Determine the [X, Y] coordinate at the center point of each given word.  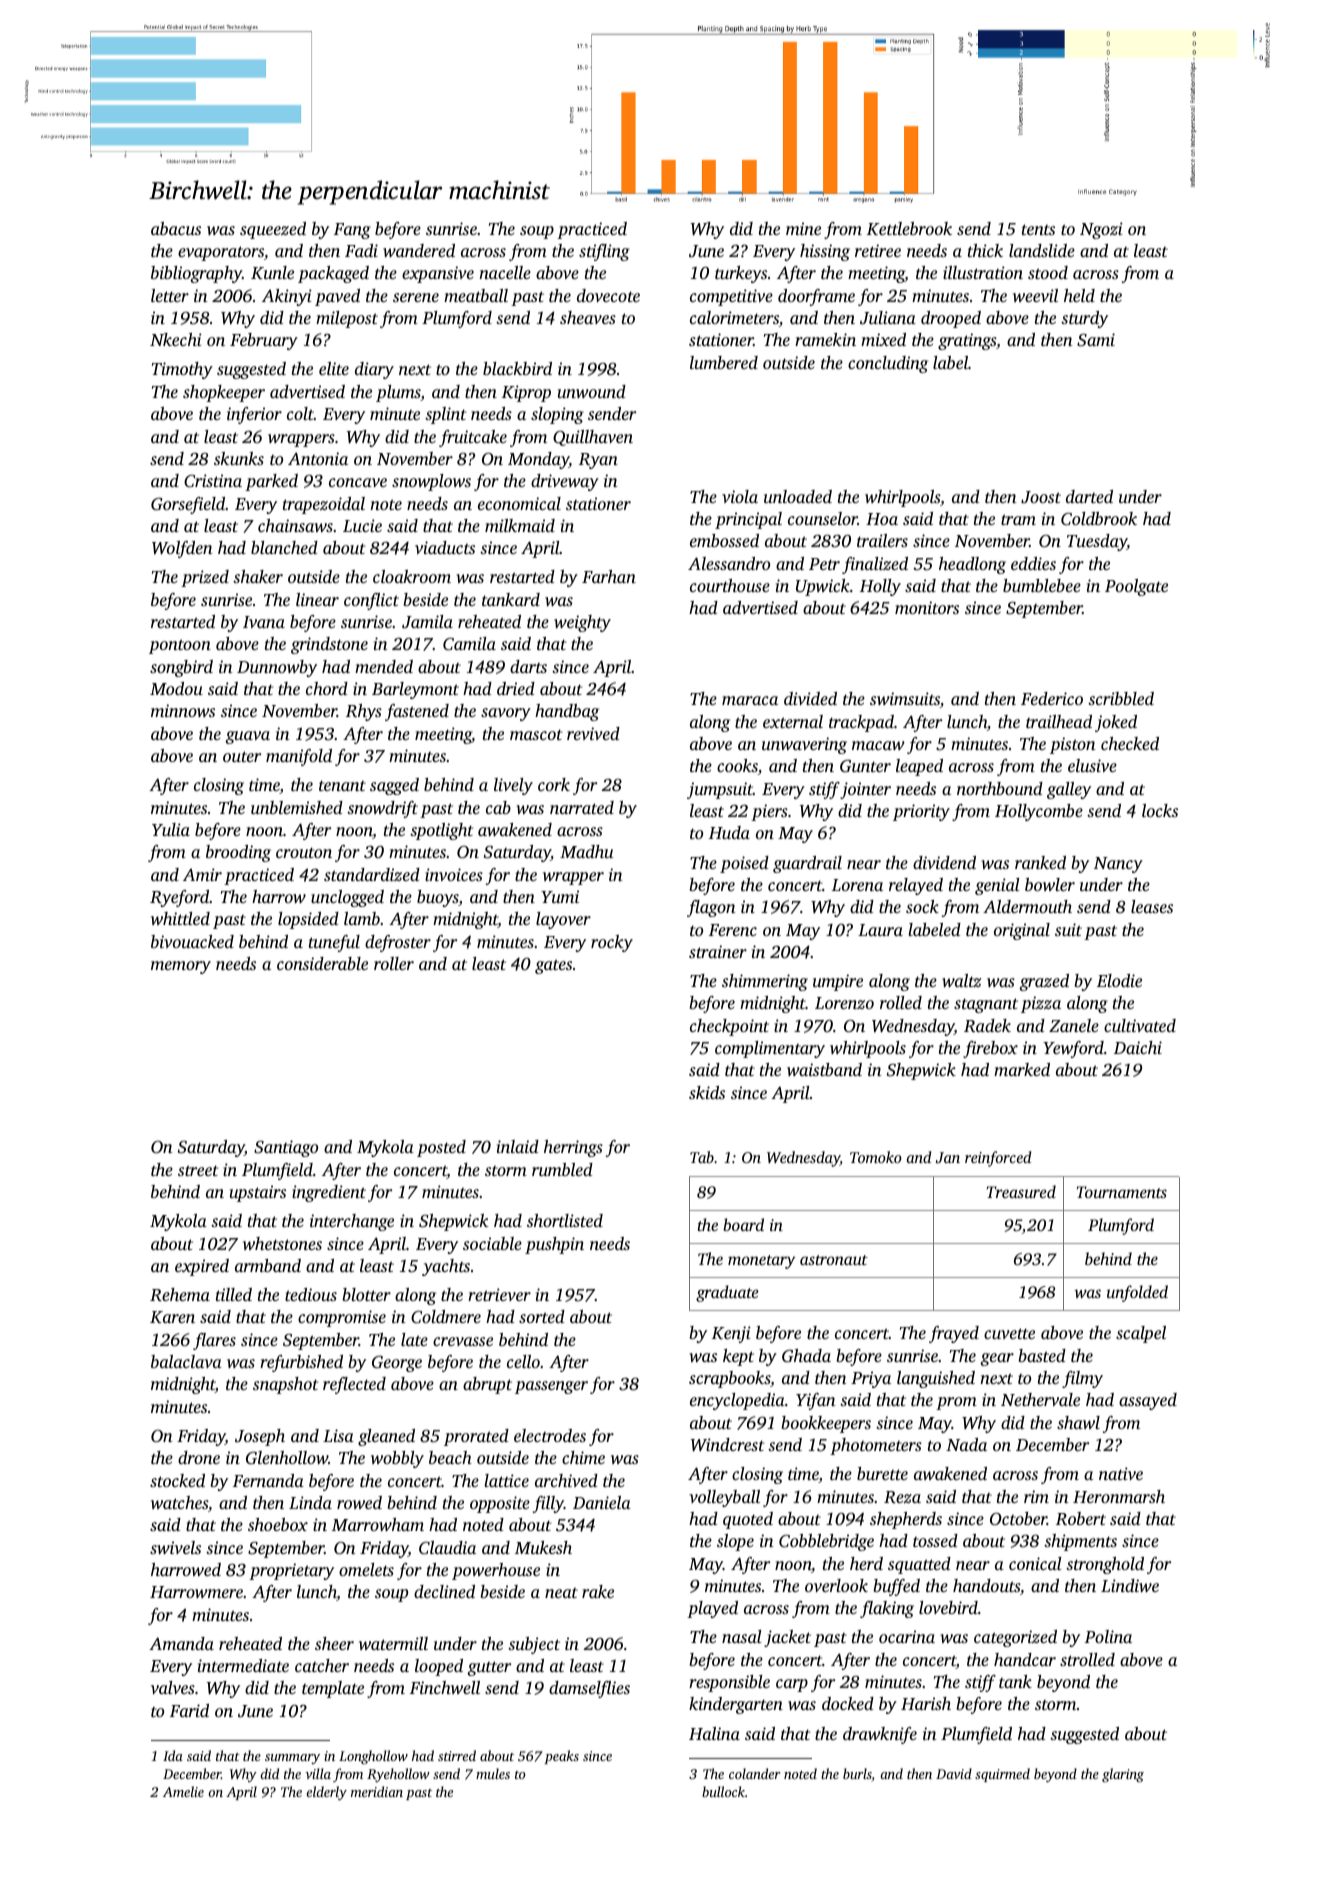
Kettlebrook [909, 229]
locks [1160, 810]
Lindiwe [1130, 1585]
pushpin [554, 1245]
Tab [702, 1157]
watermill [393, 1643]
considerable [322, 963]
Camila [469, 644]
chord [327, 688]
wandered [419, 250]
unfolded [1137, 1293]
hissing [825, 252]
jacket [787, 1638]
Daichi [1138, 1047]
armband [268, 1265]
